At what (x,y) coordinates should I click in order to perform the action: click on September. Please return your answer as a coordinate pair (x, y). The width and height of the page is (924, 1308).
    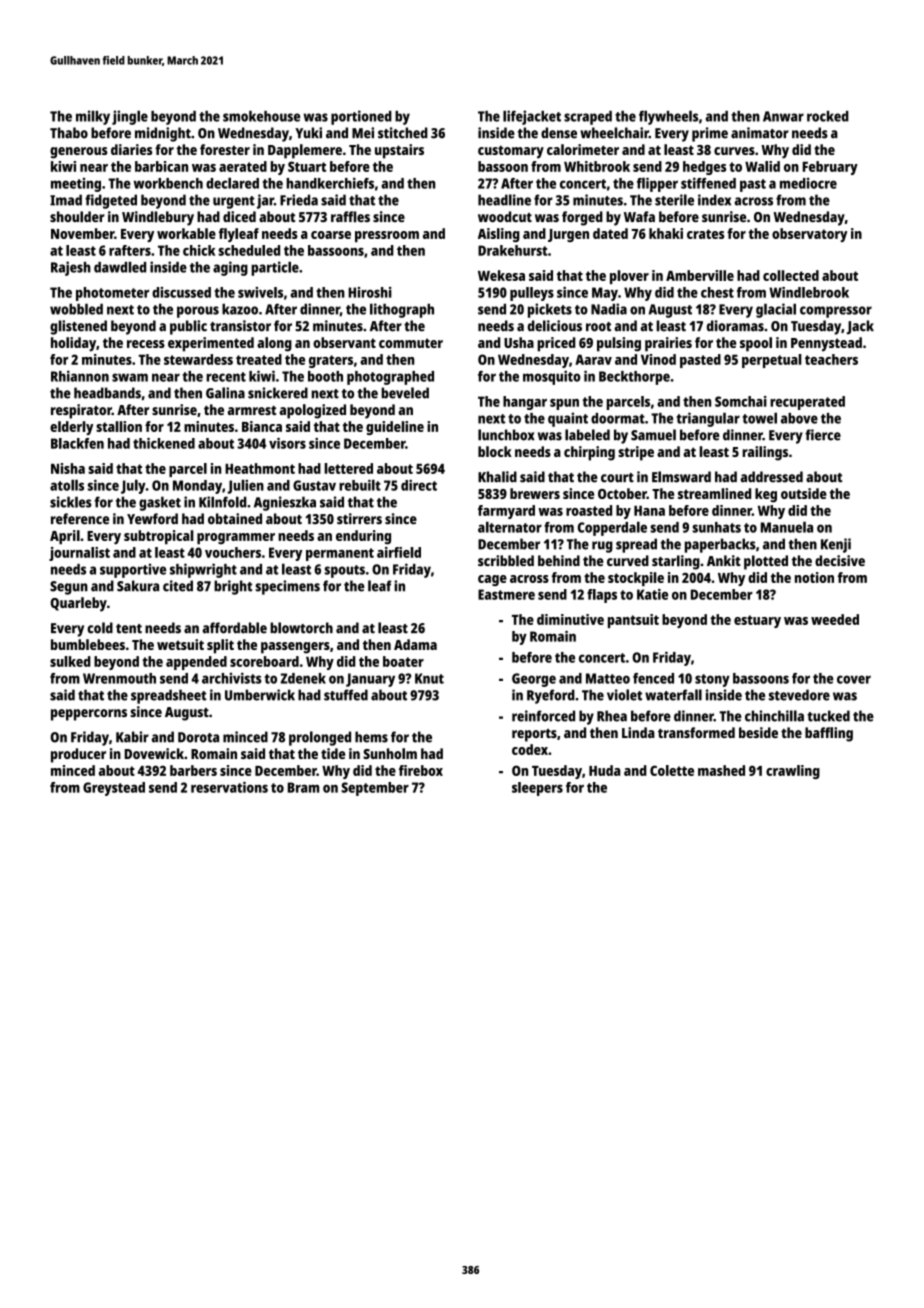
    Looking at the image, I should click on (375, 789).
